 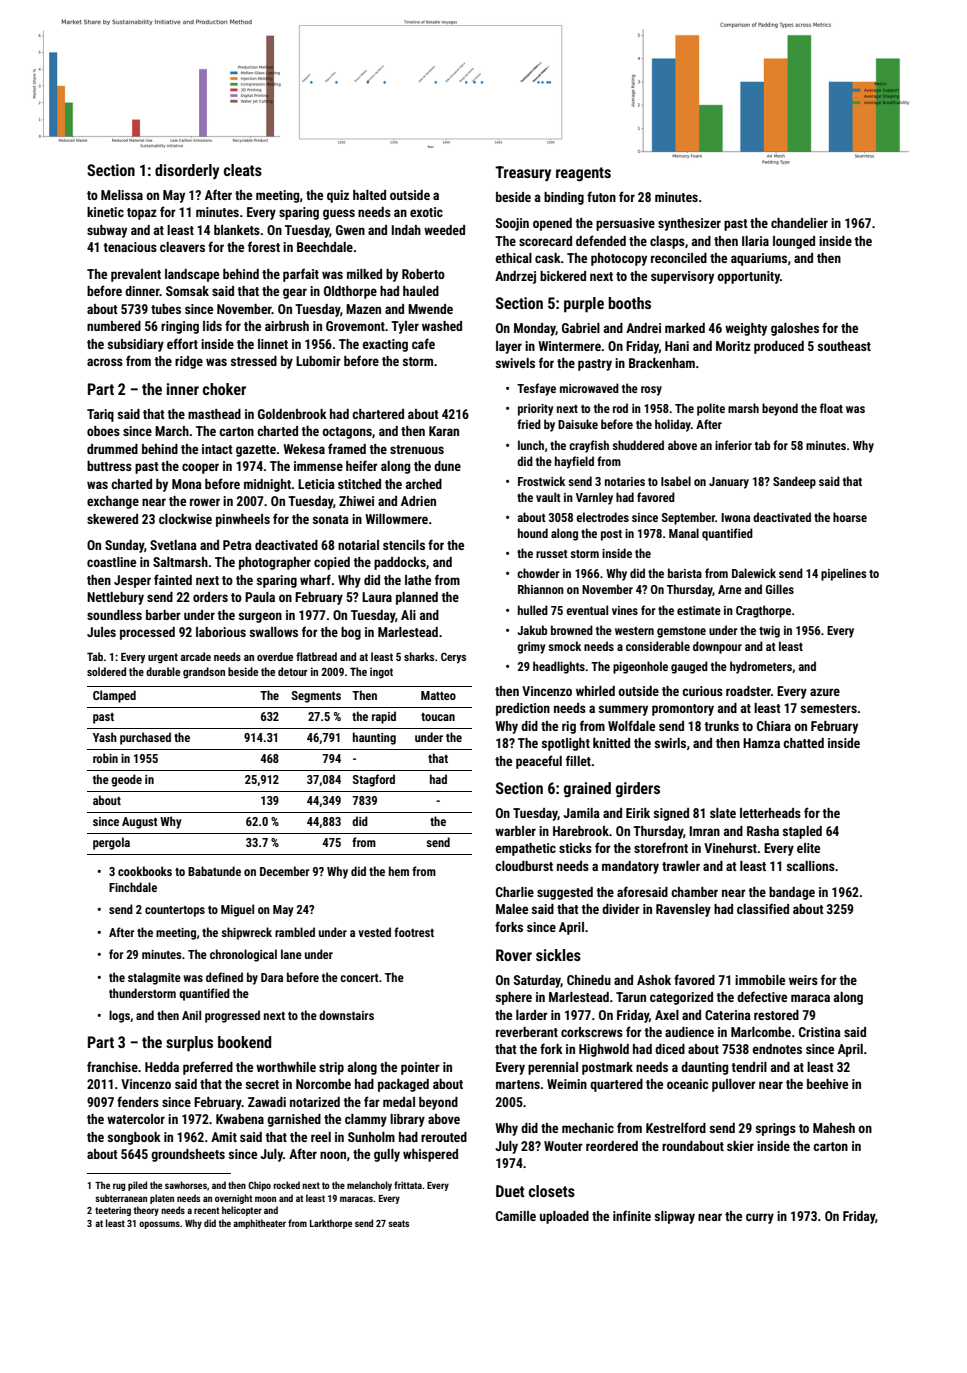 What do you see at coordinates (113, 1211) in the page?
I see `teetering` at bounding box center [113, 1211].
